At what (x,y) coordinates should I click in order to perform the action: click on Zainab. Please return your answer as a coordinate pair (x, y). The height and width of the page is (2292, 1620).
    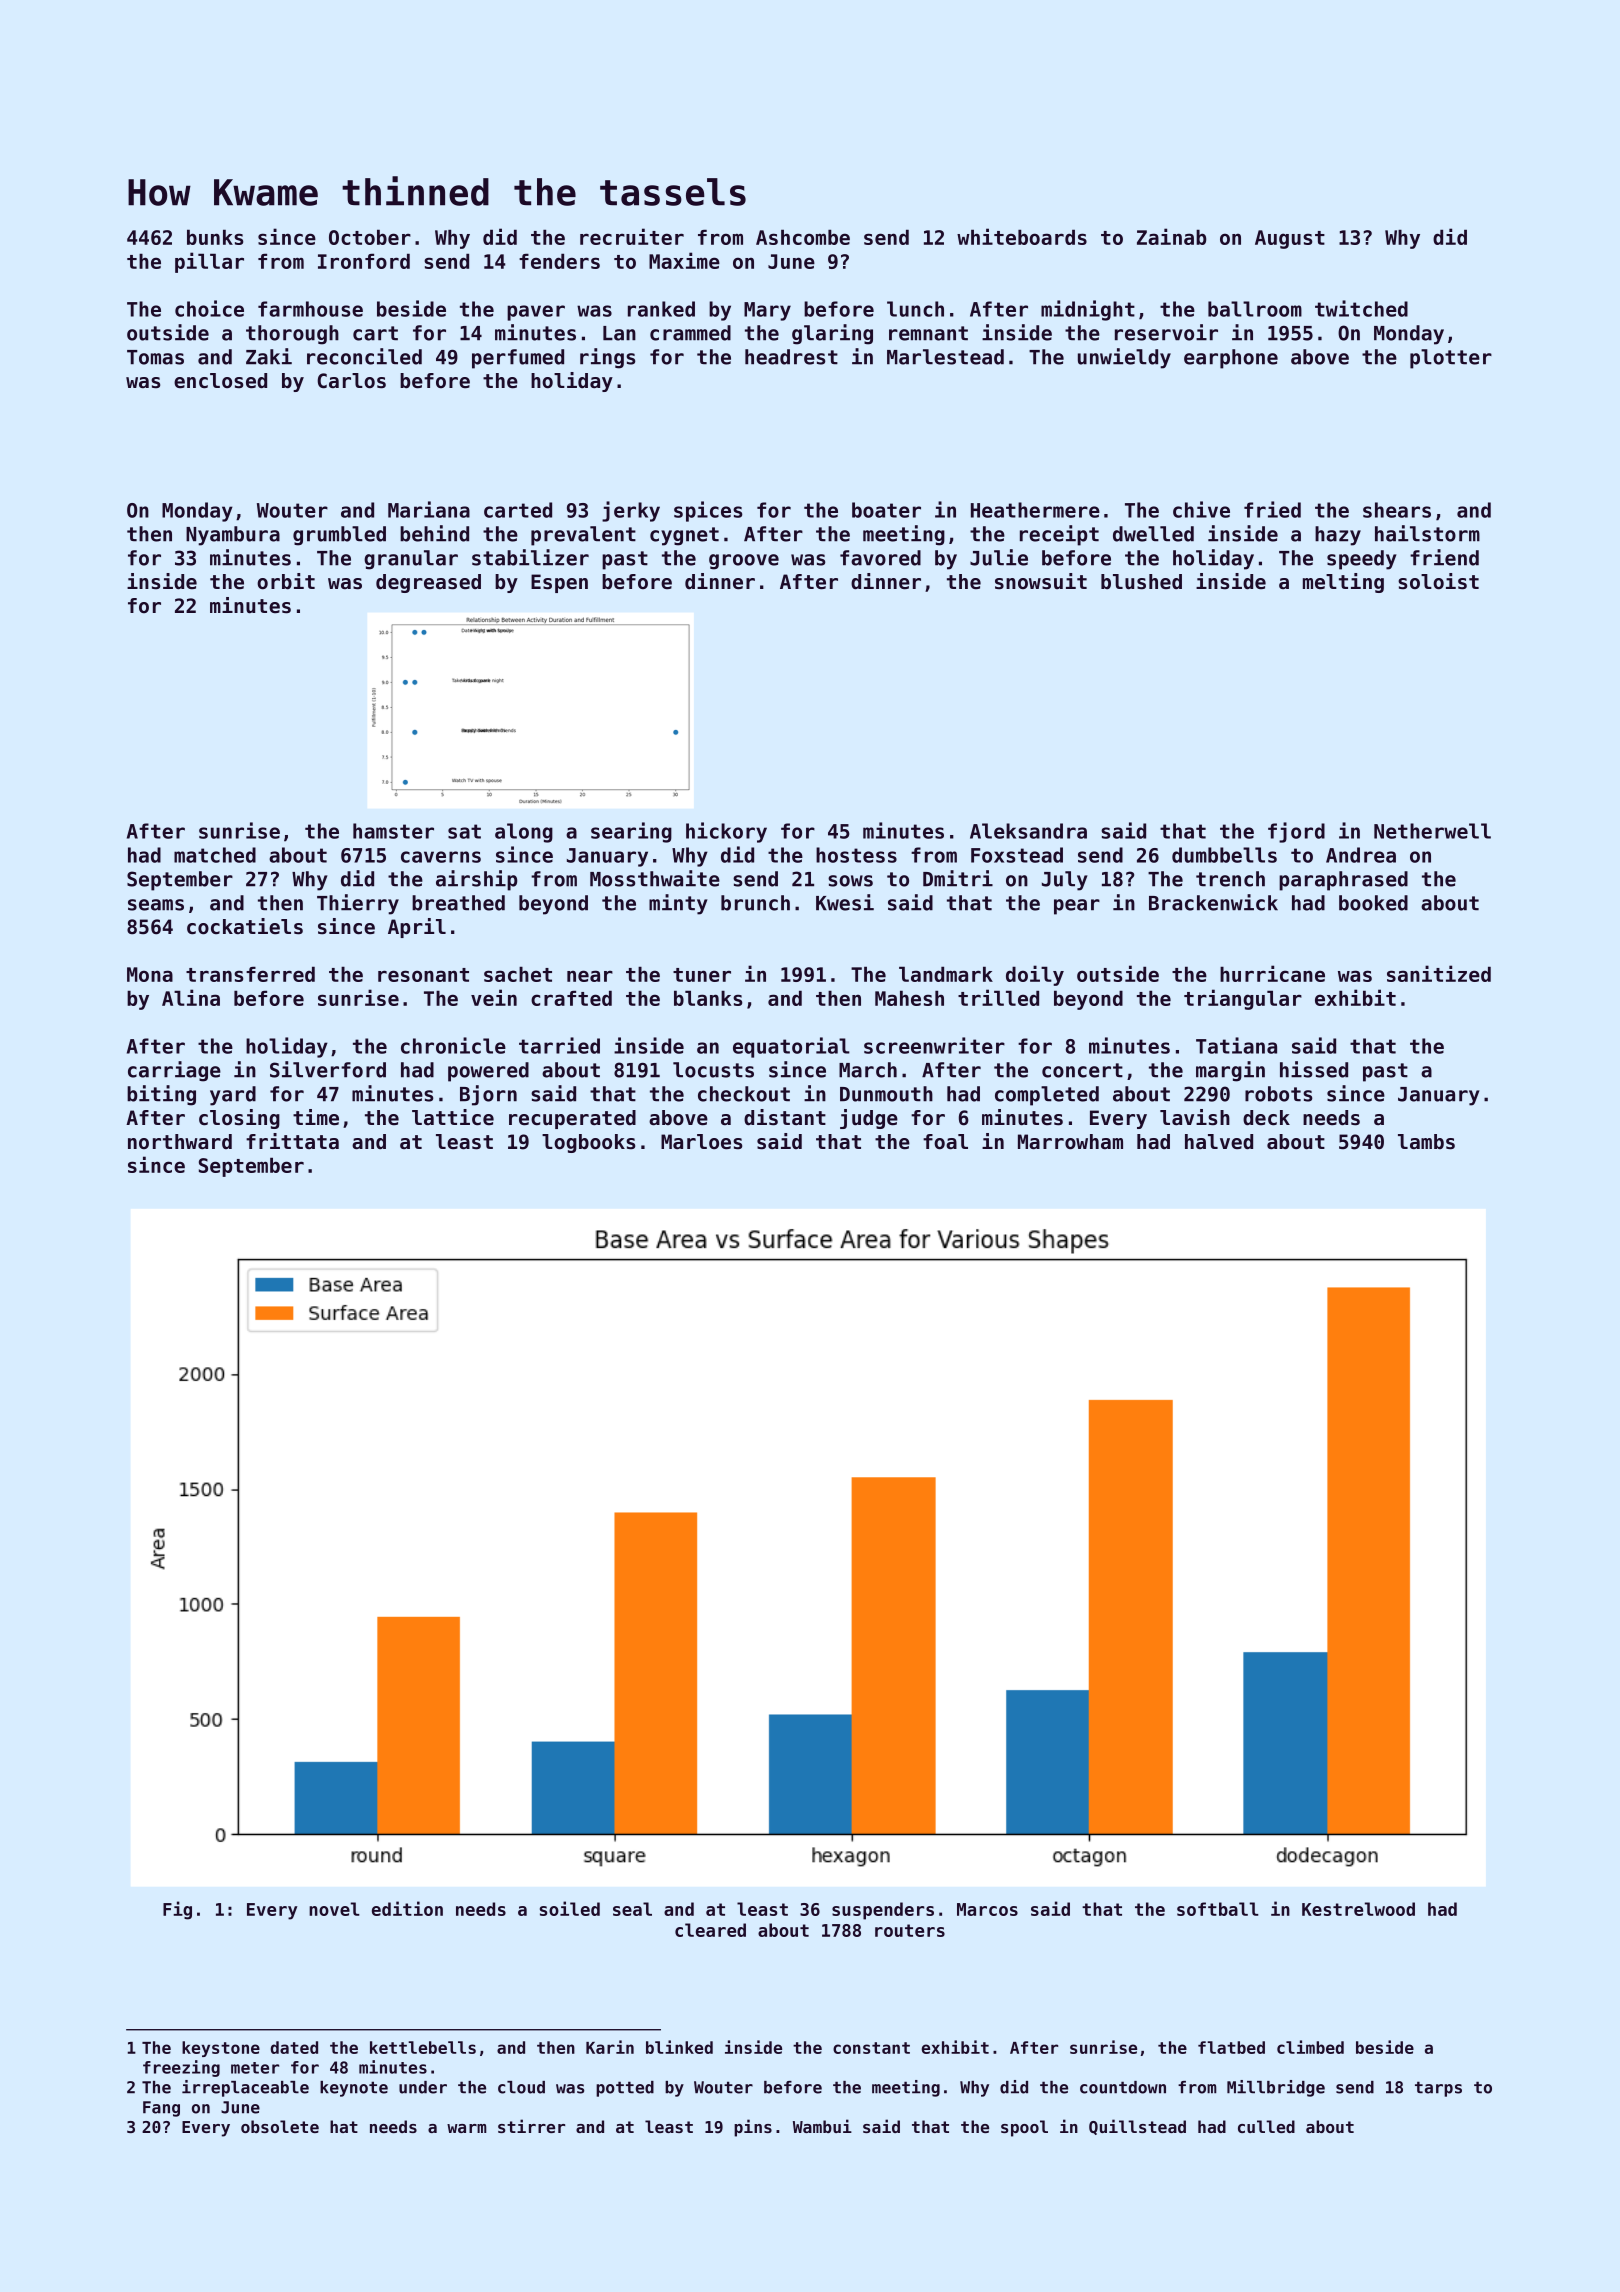
    Looking at the image, I should click on (1172, 236).
